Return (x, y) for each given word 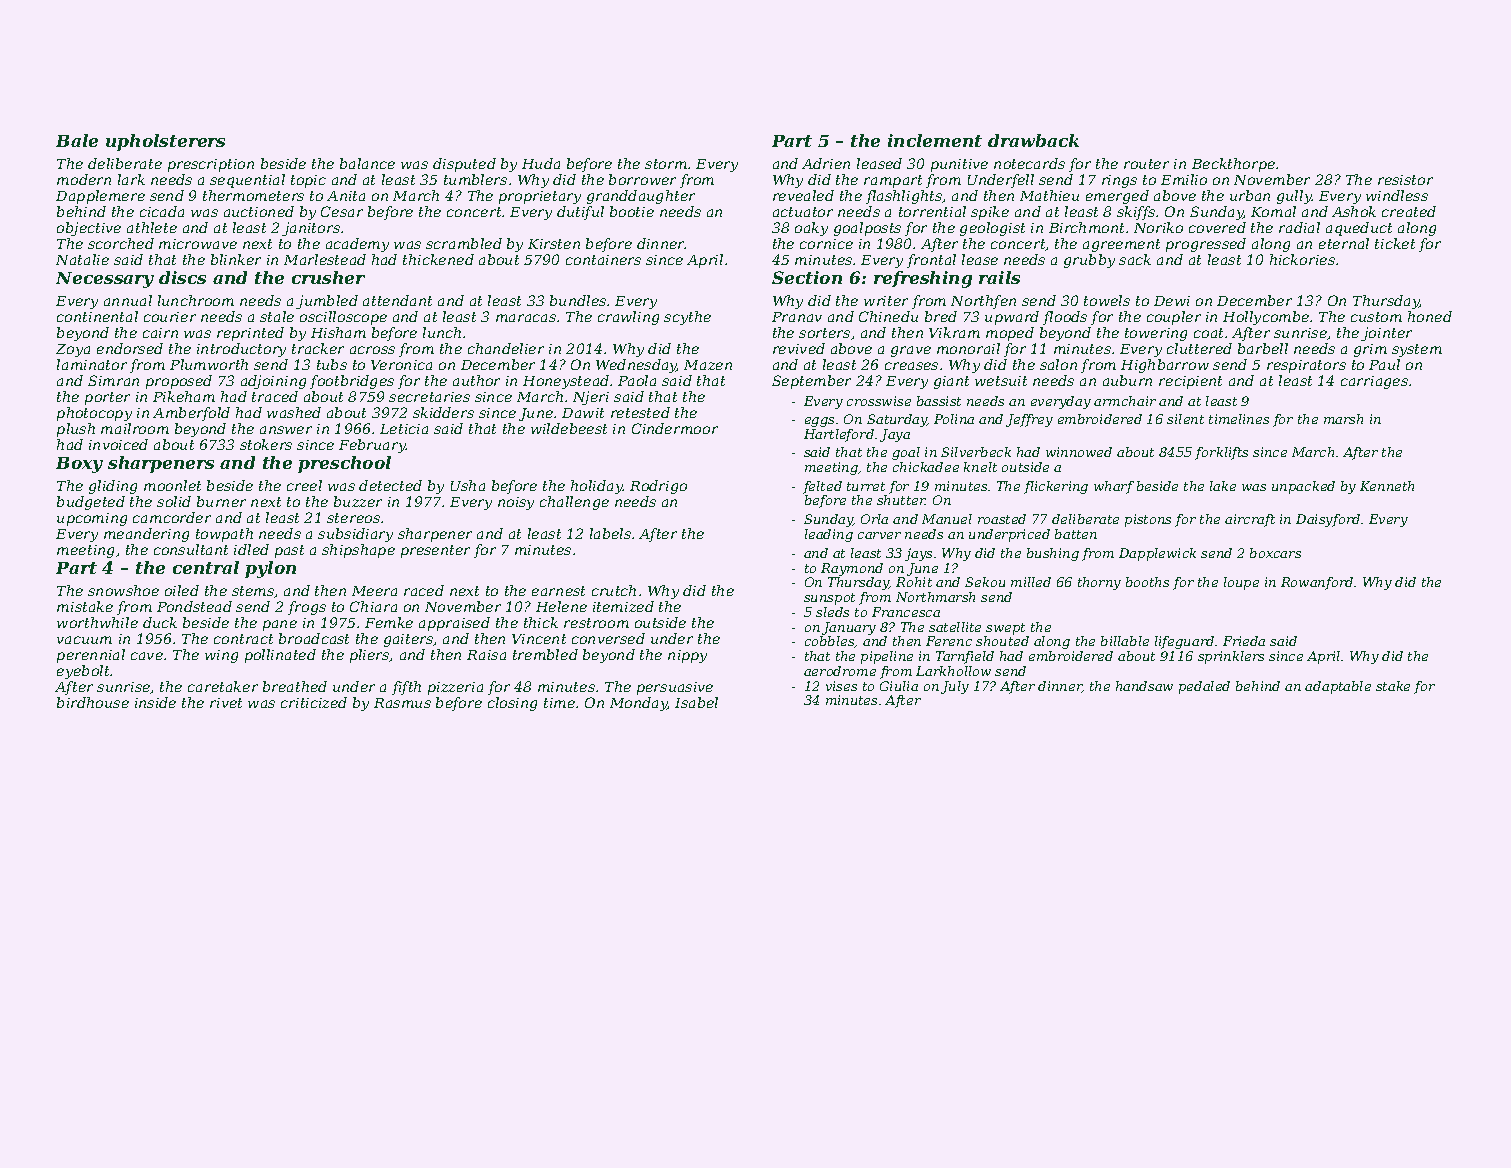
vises (841, 686)
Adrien (826, 163)
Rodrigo (658, 487)
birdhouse (93, 702)
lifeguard (1184, 642)
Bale (77, 140)
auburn (1127, 380)
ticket (1395, 243)
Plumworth (209, 364)
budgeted (91, 503)
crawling (628, 318)
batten (1076, 534)
